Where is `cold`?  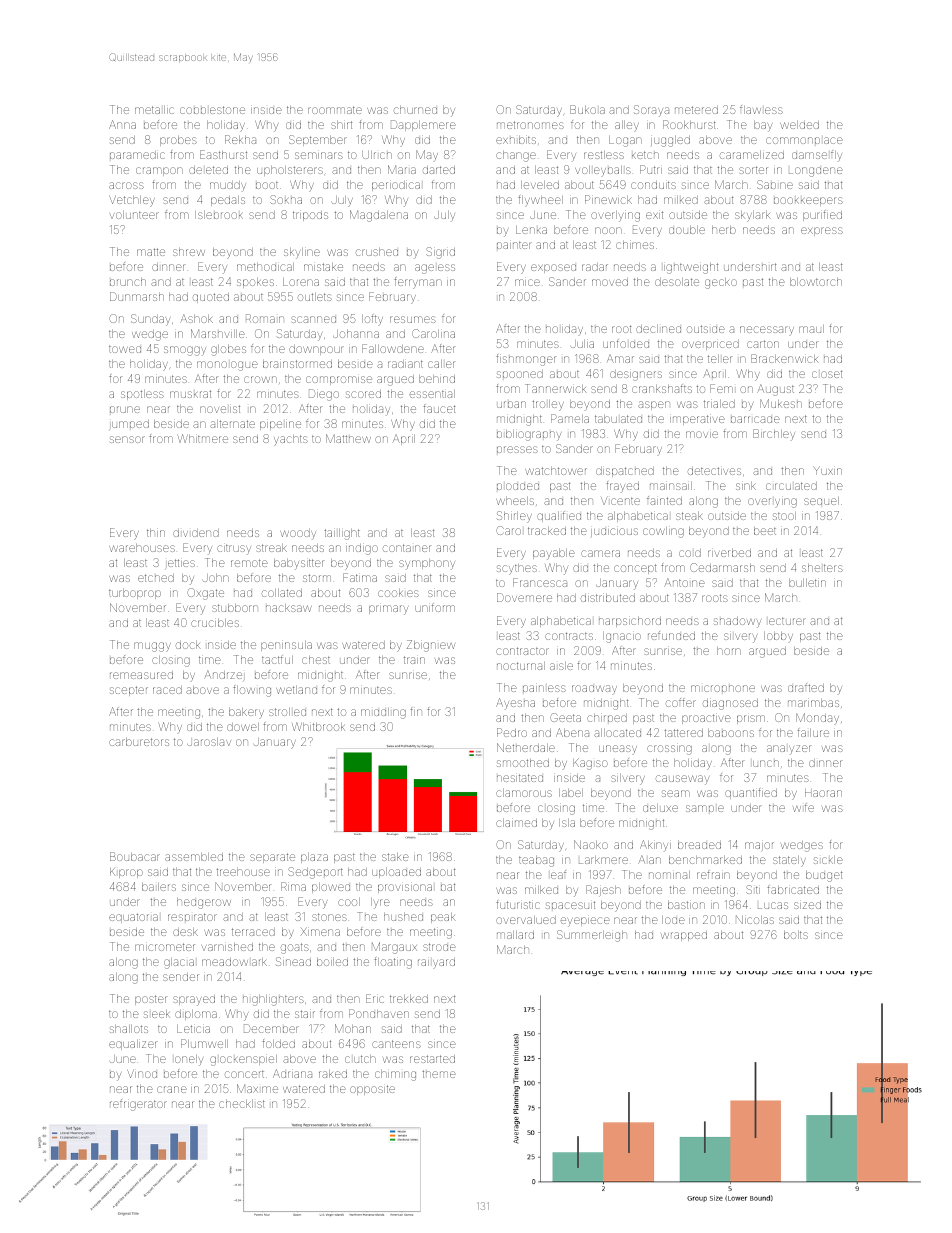 cold is located at coordinates (690, 553).
